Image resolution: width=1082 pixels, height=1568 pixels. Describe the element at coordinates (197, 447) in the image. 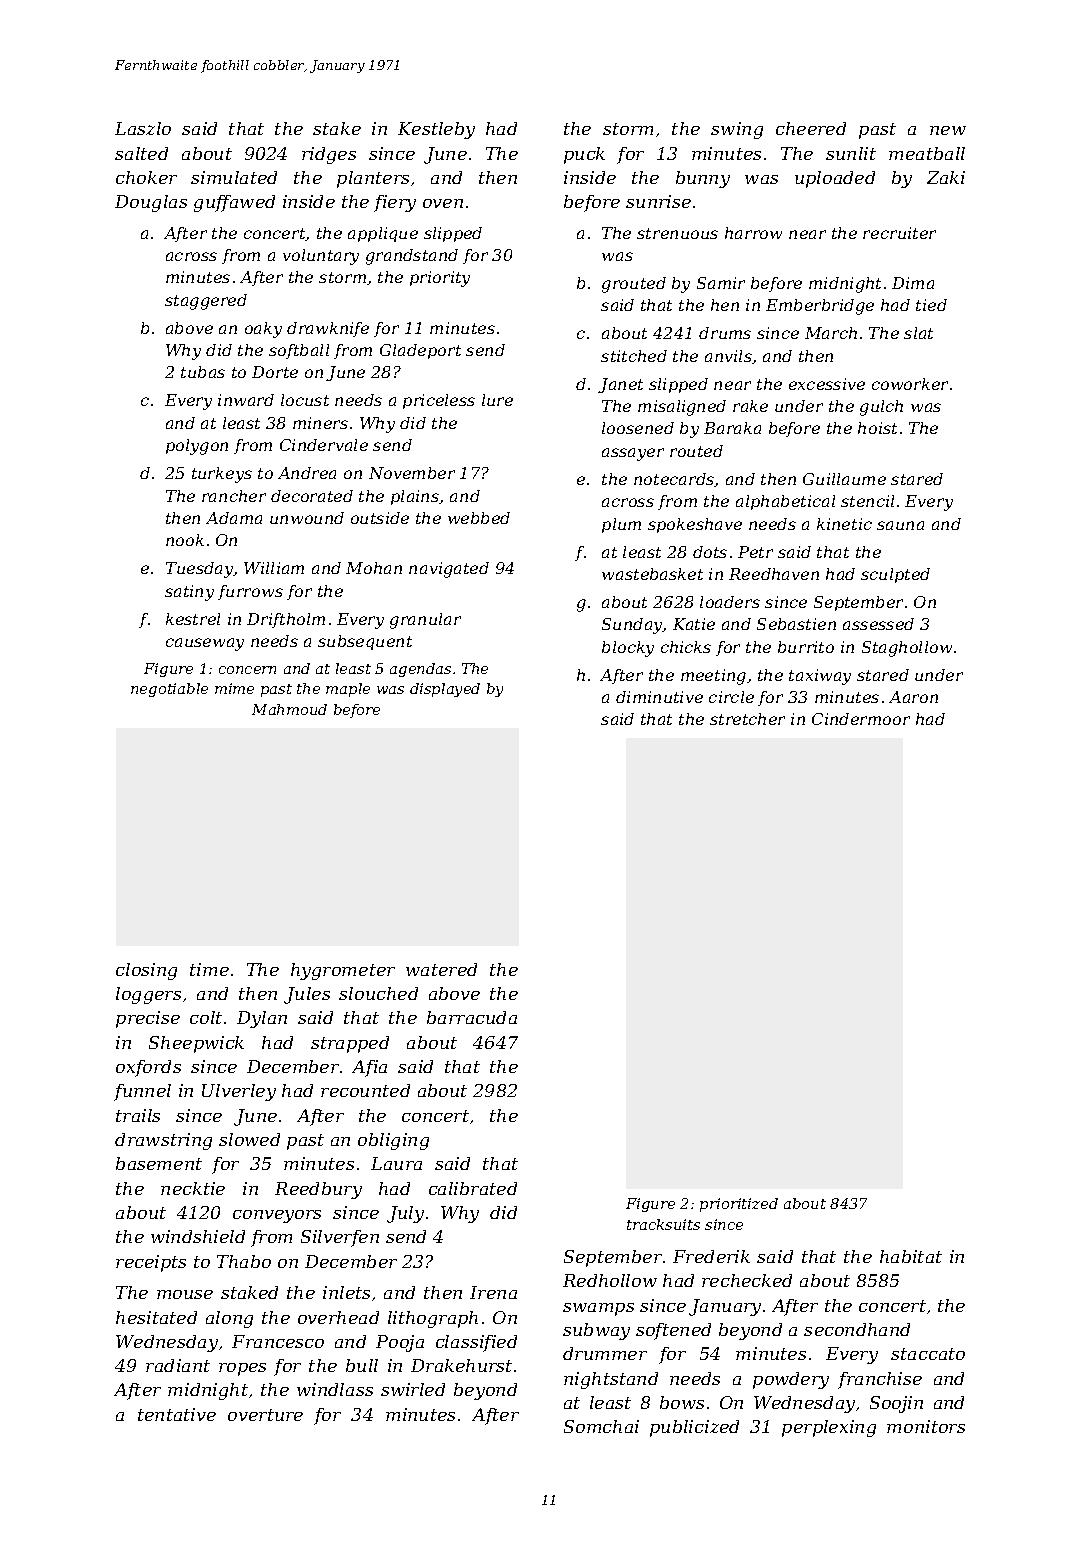

I see `polygon` at that location.
